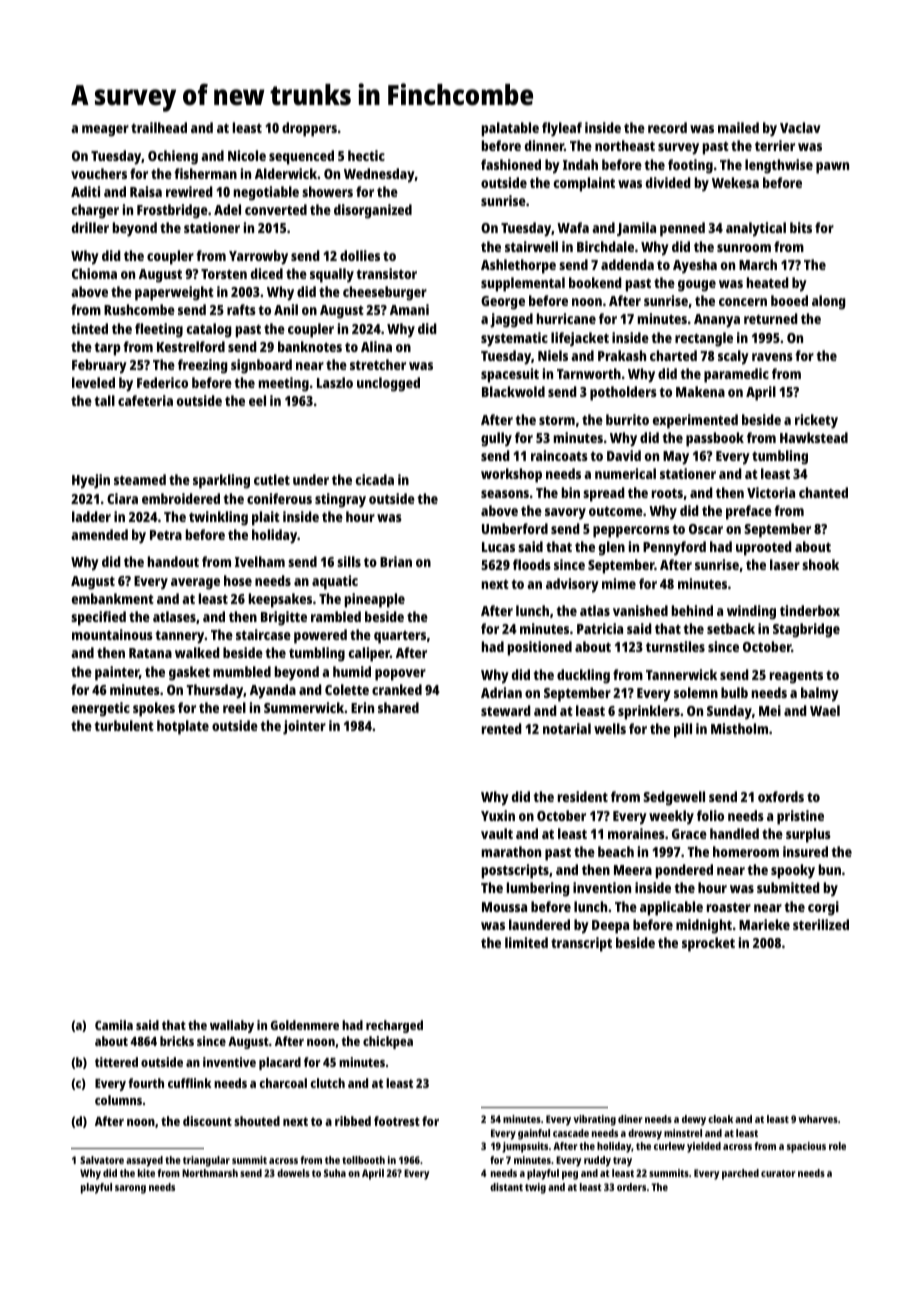 This screenshot has height=1314, width=924. What do you see at coordinates (267, 273) in the screenshot?
I see `diced` at bounding box center [267, 273].
